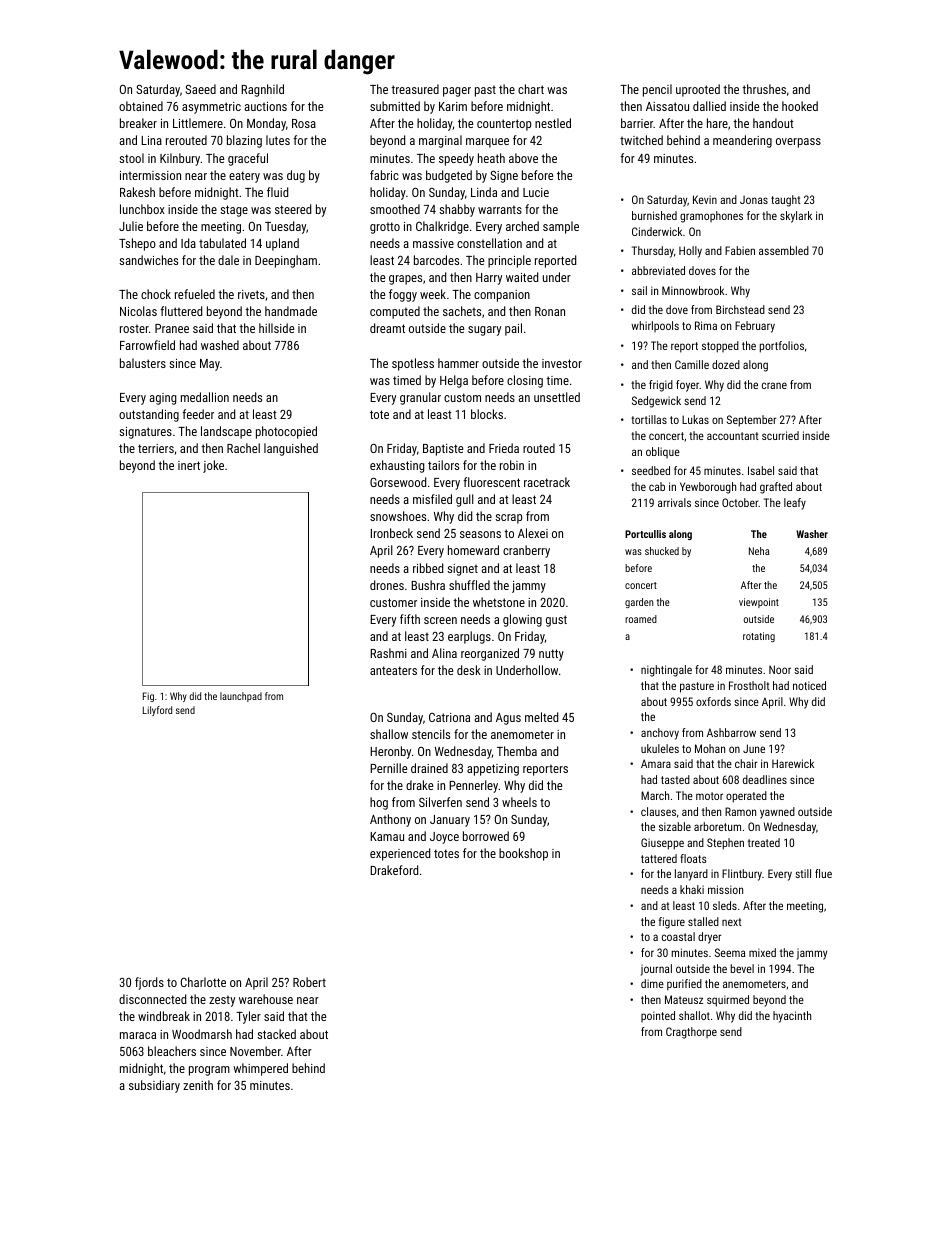  I want to click on Saeed, so click(200, 89).
